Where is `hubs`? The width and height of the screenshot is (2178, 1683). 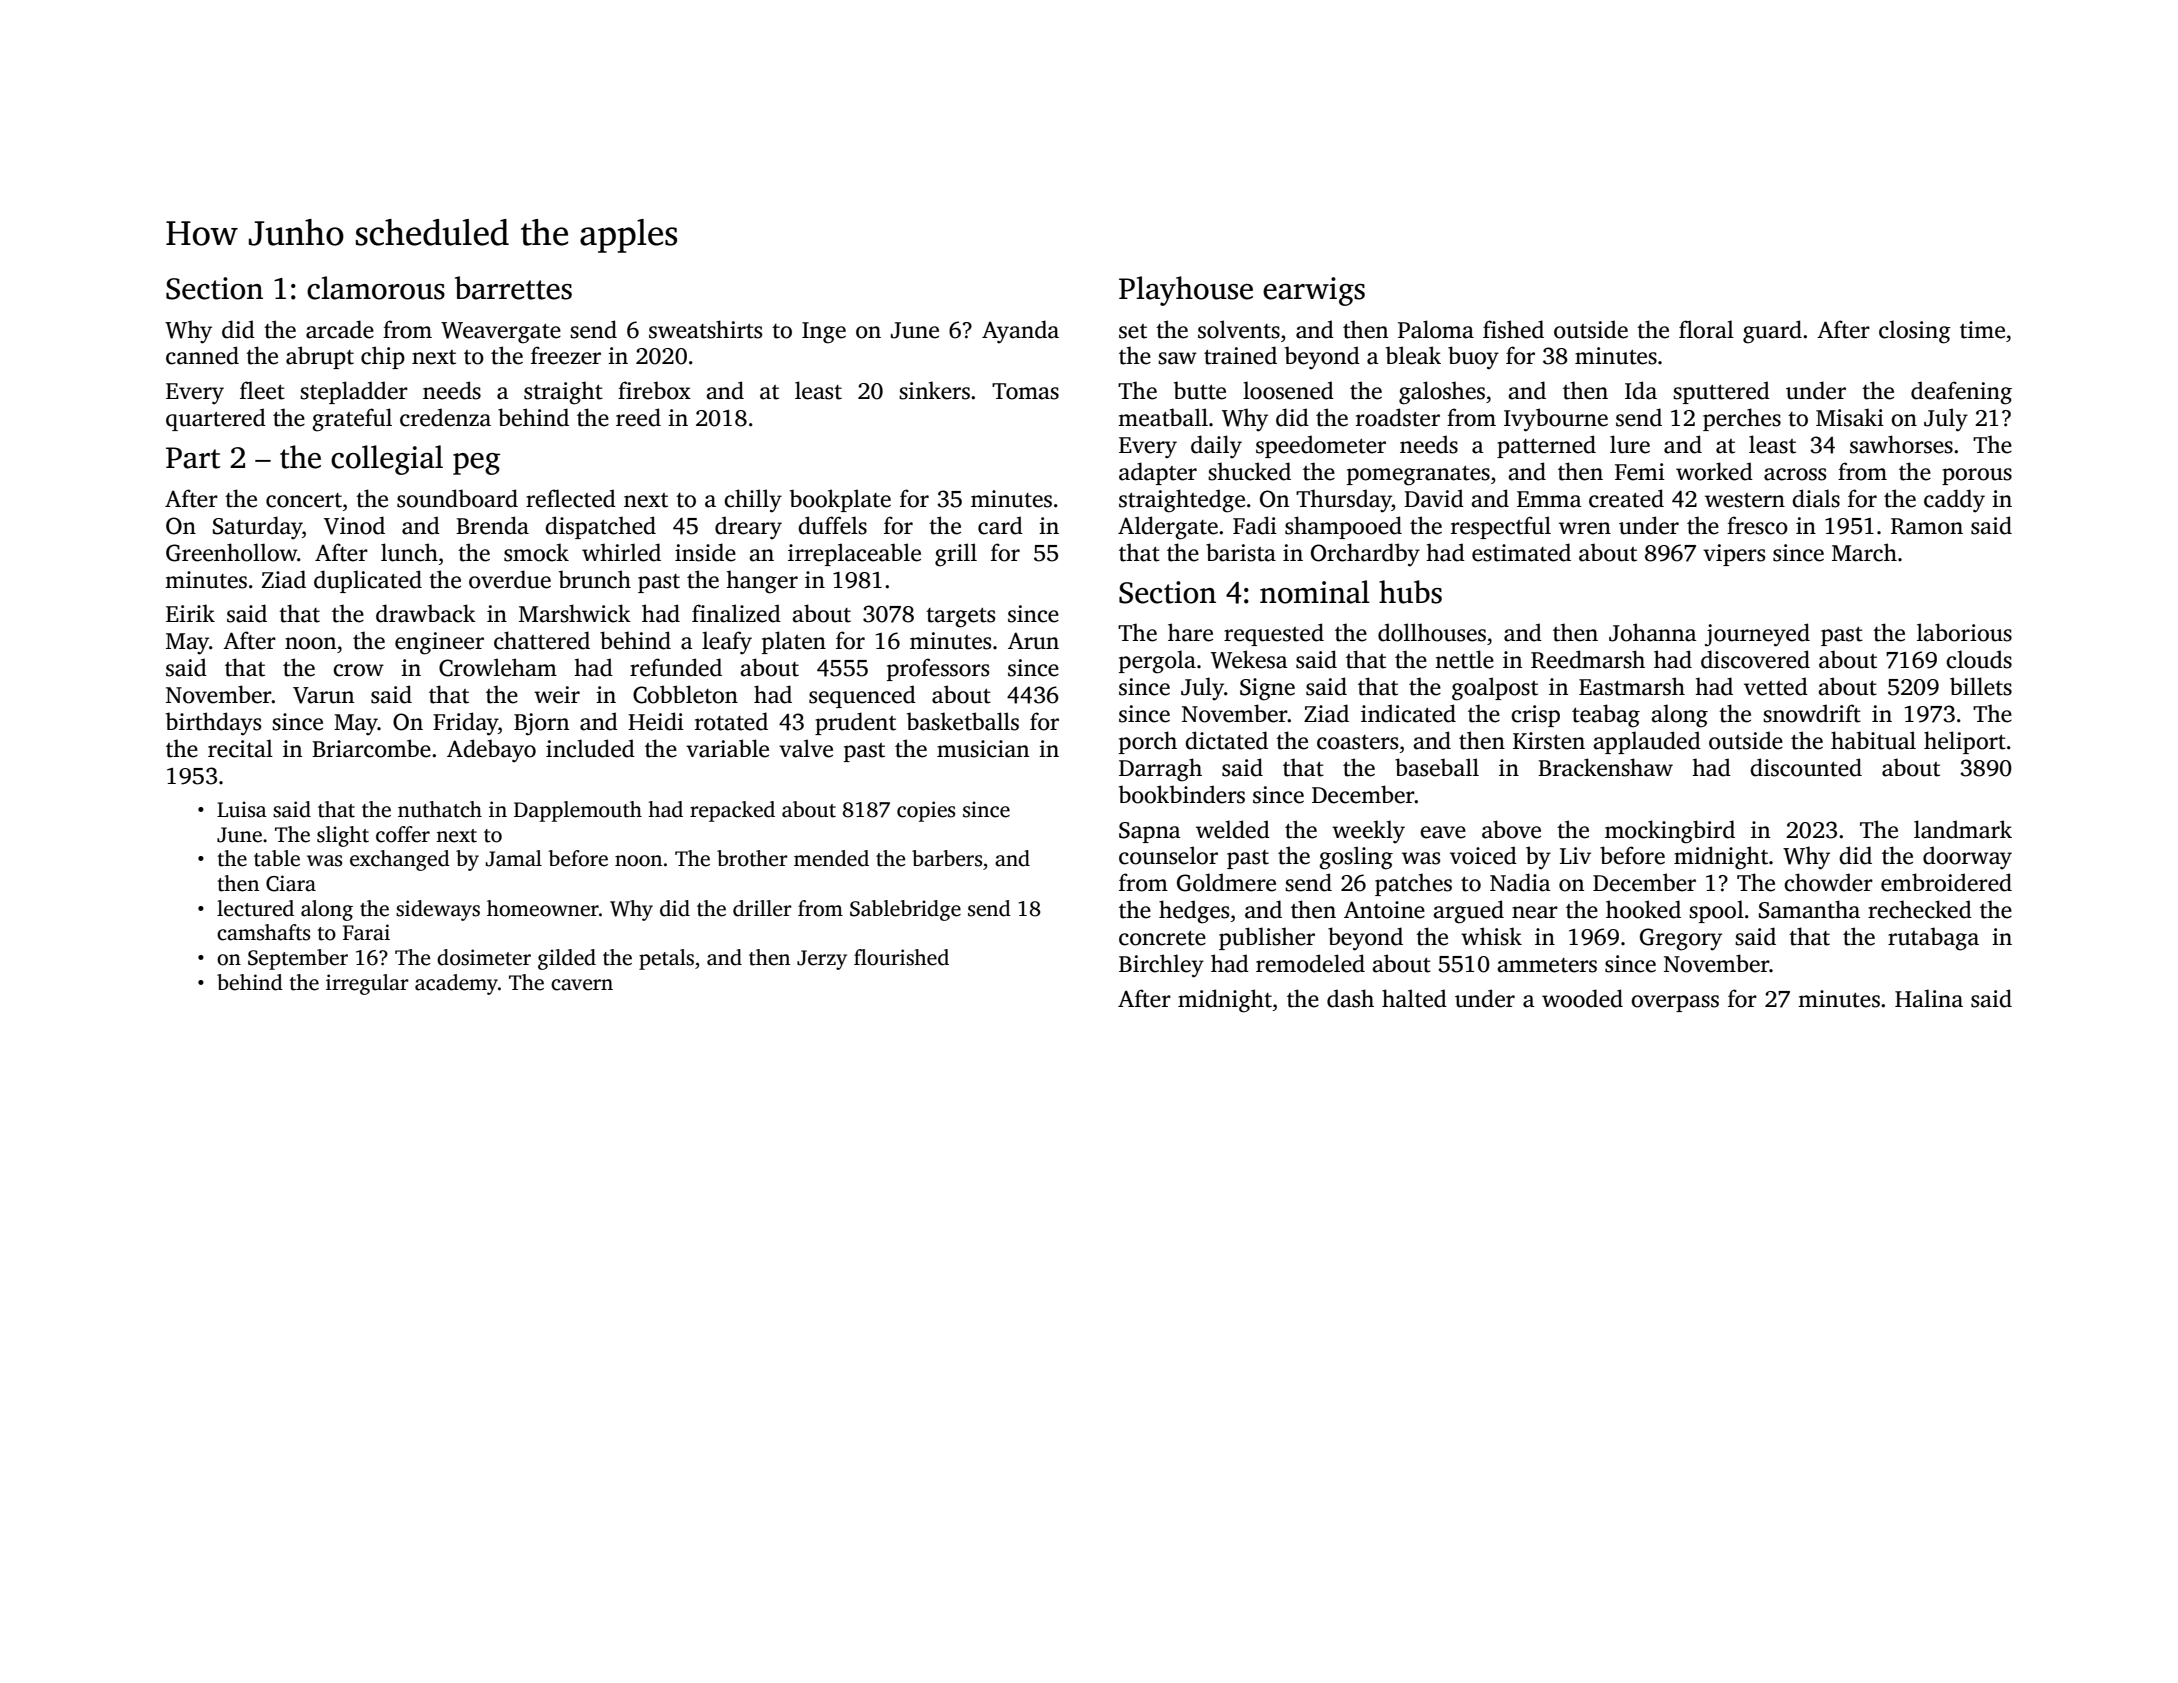
hubs is located at coordinates (1410, 592).
